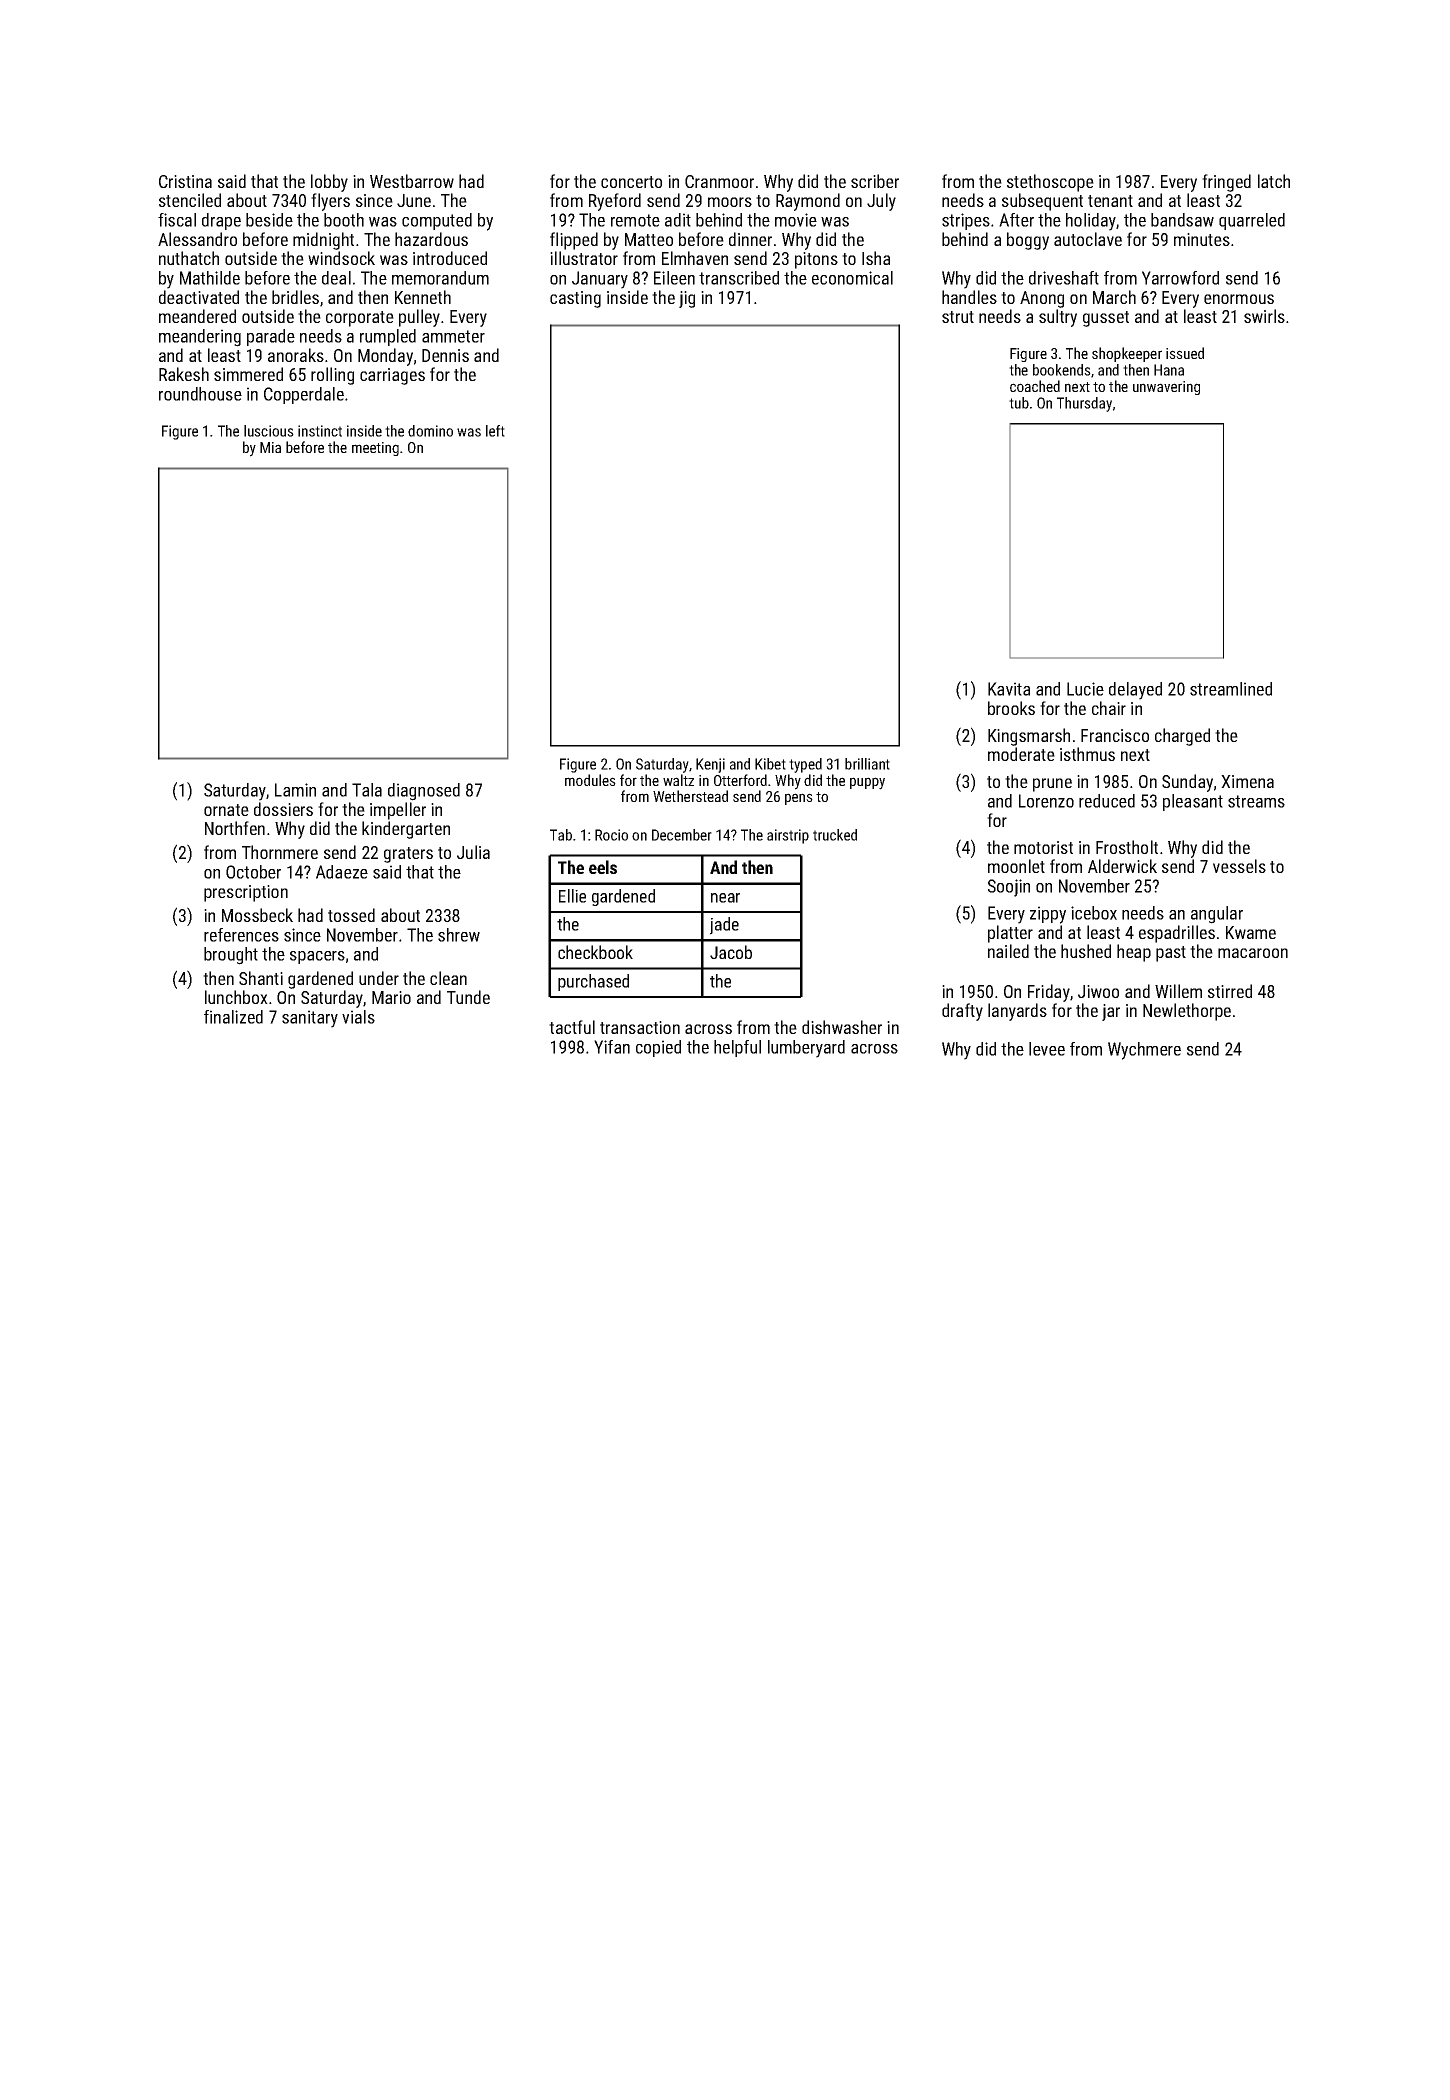 This screenshot has height=2100, width=1450. What do you see at coordinates (1047, 1049) in the screenshot?
I see `levee` at bounding box center [1047, 1049].
